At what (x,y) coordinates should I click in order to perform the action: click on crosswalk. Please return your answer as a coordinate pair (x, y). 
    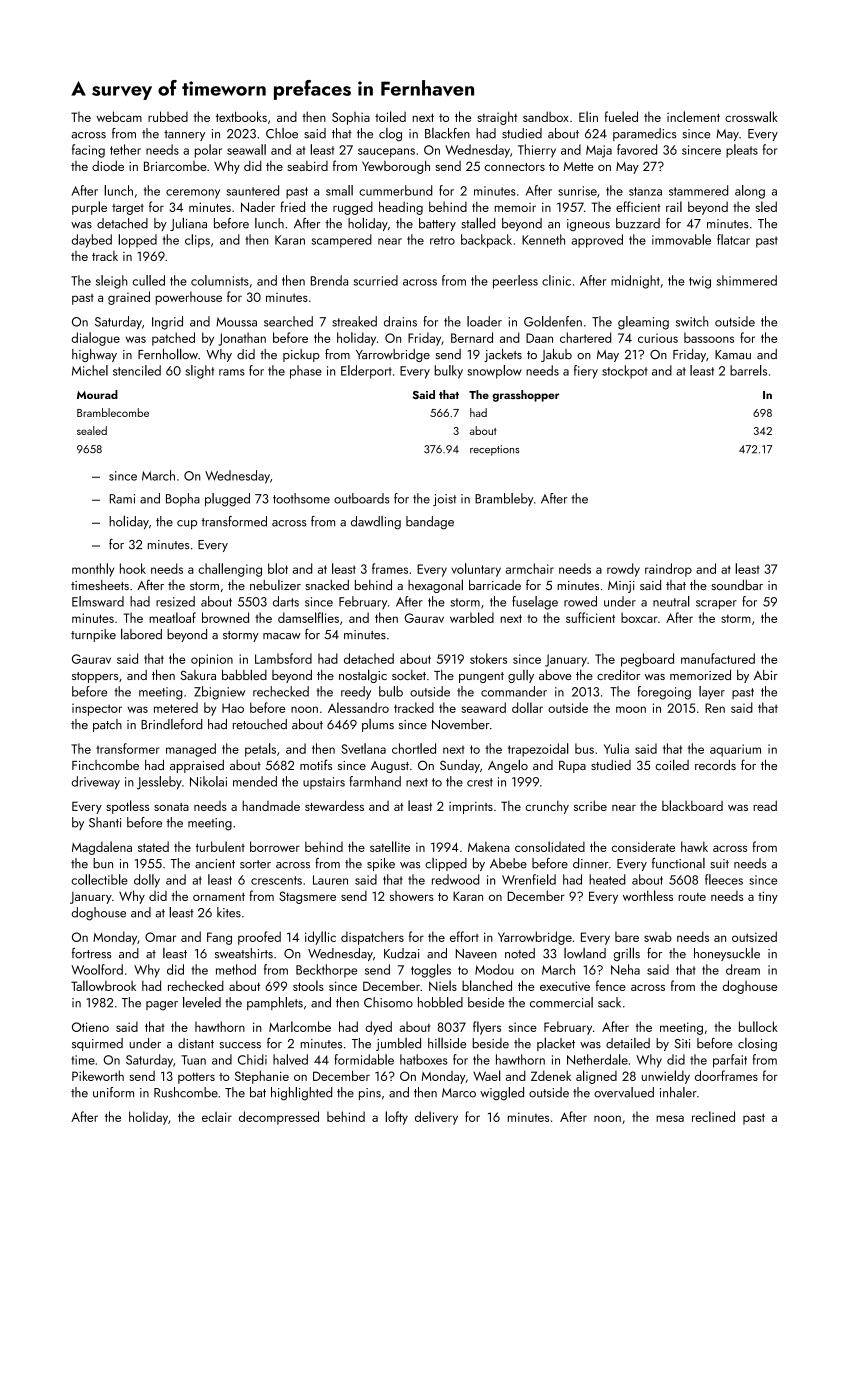
    Looking at the image, I should click on (751, 116).
